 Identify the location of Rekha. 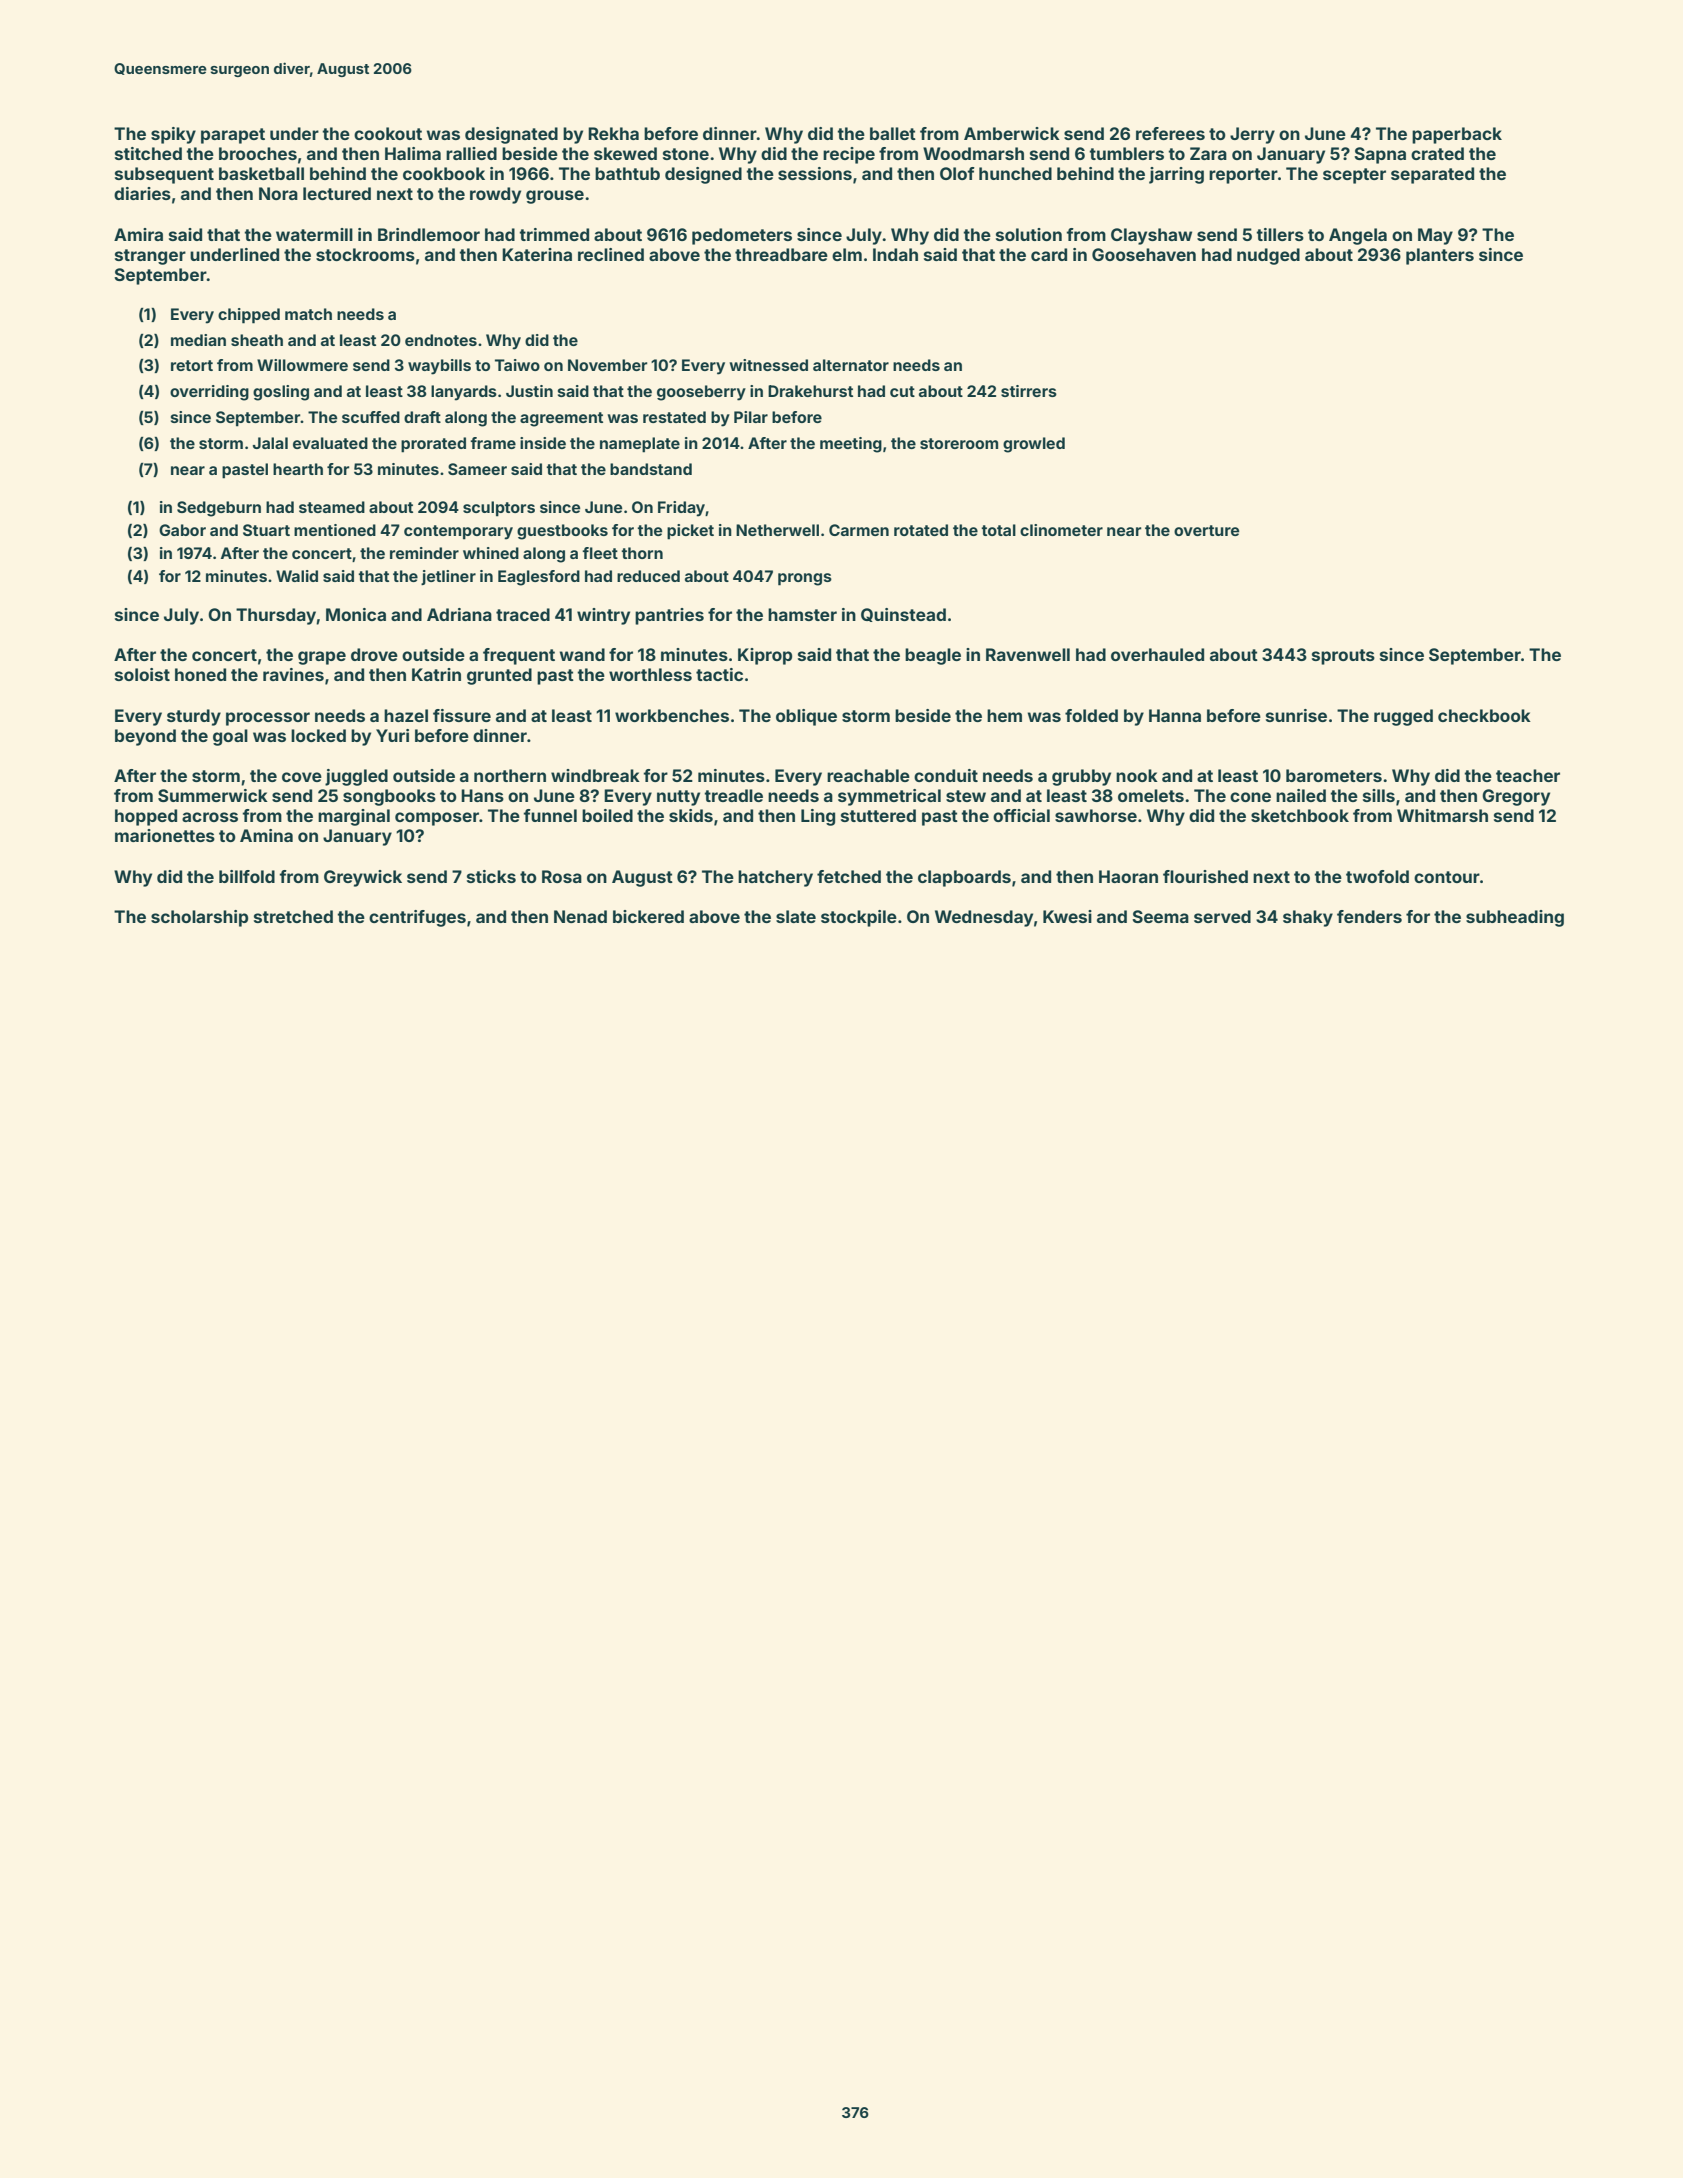
(613, 133).
